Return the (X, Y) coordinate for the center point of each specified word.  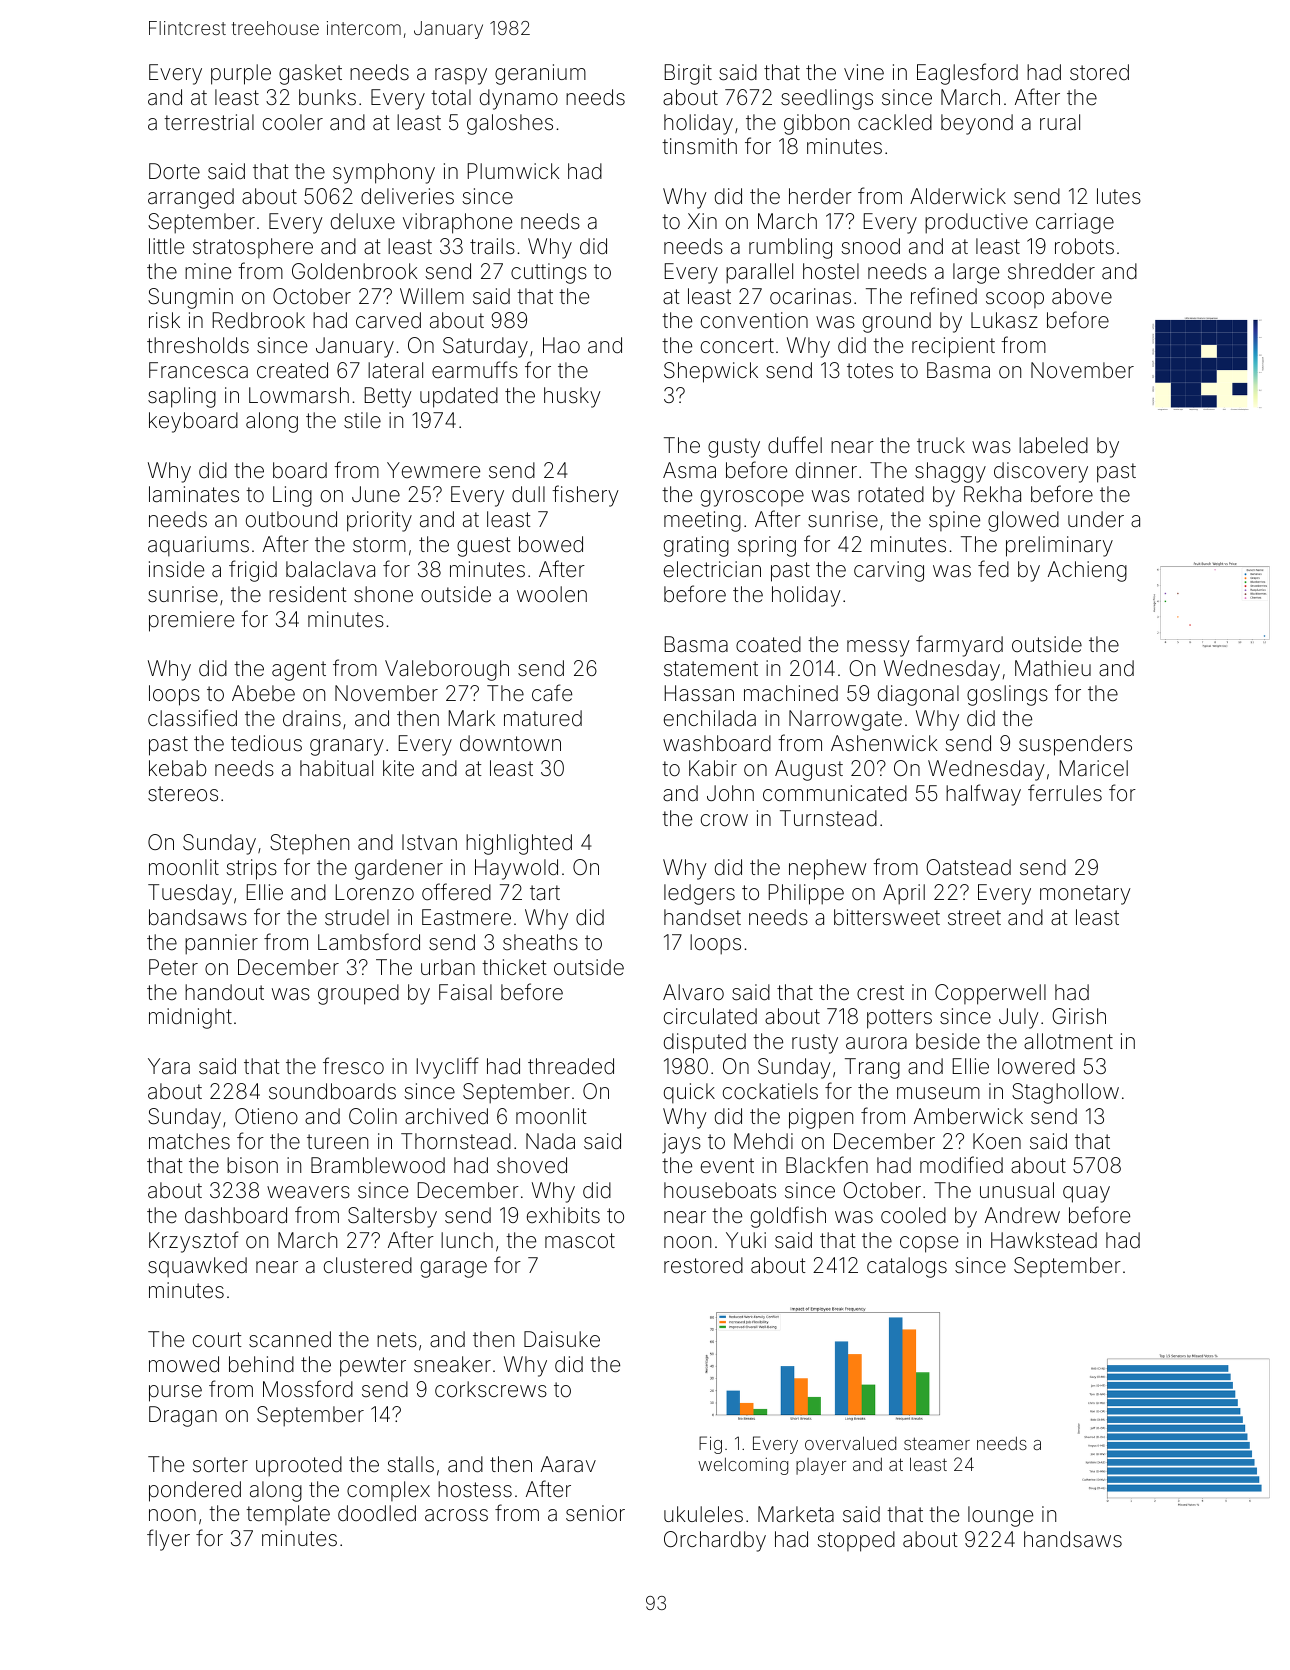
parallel (759, 273)
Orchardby (715, 1541)
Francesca (198, 370)
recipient (953, 347)
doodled (377, 1513)
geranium (540, 74)
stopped (856, 1541)
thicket (514, 967)
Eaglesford (967, 74)
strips (251, 869)
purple (241, 74)
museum (938, 1093)
